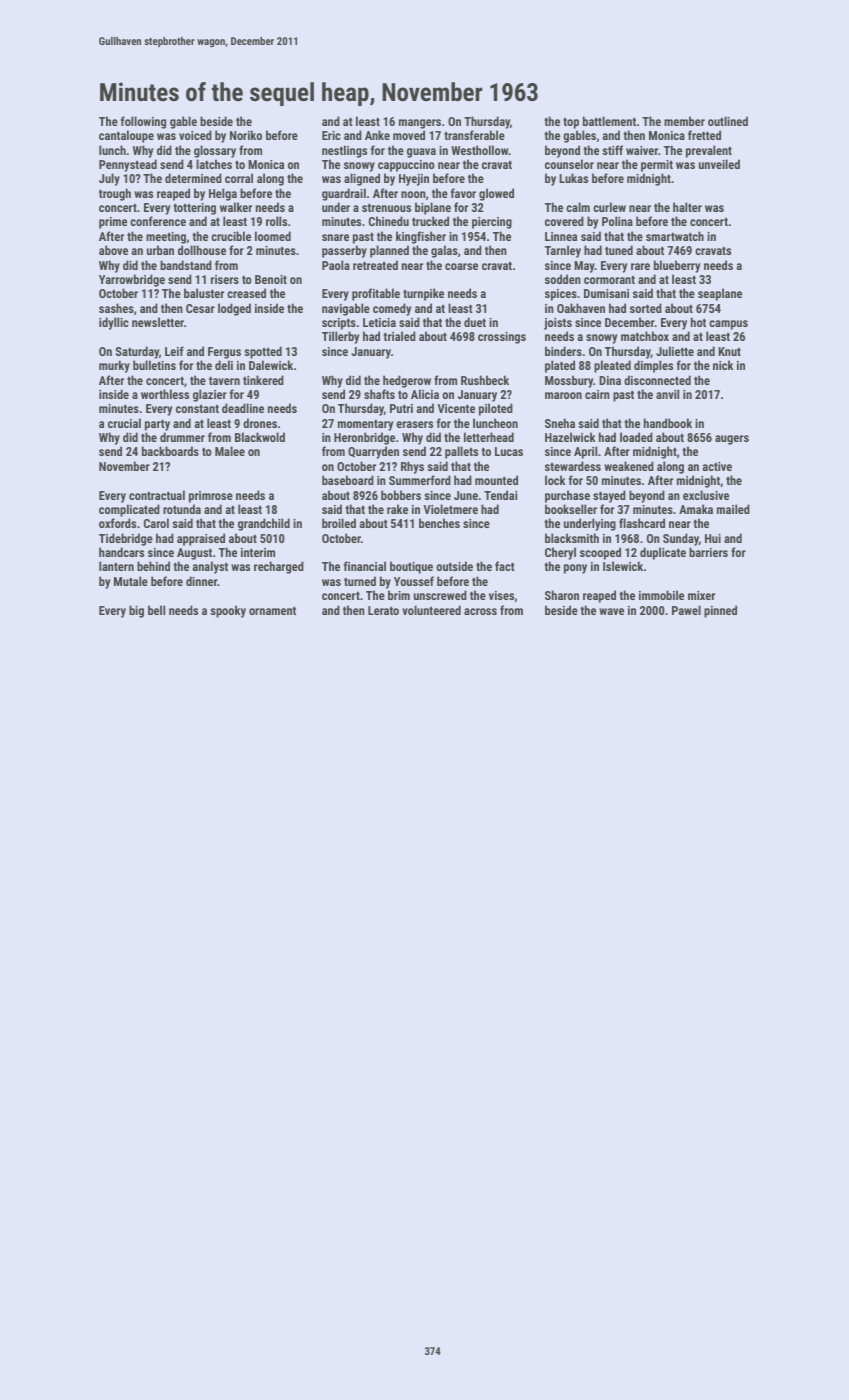 This screenshot has height=1400, width=849. I want to click on worthless, so click(165, 394).
